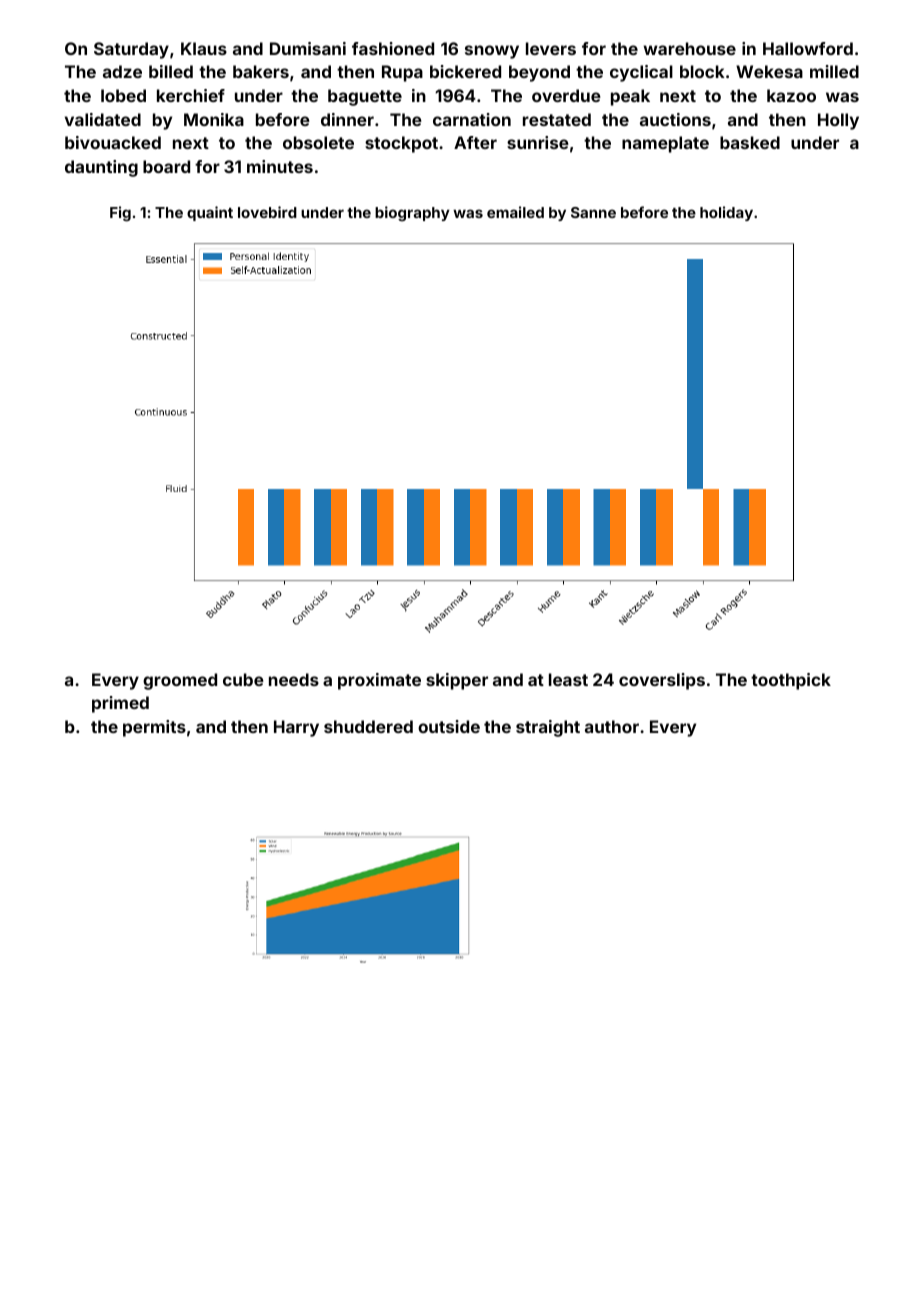 The width and height of the page is (924, 1308). Describe the element at coordinates (568, 679) in the page. I see `least` at that location.
